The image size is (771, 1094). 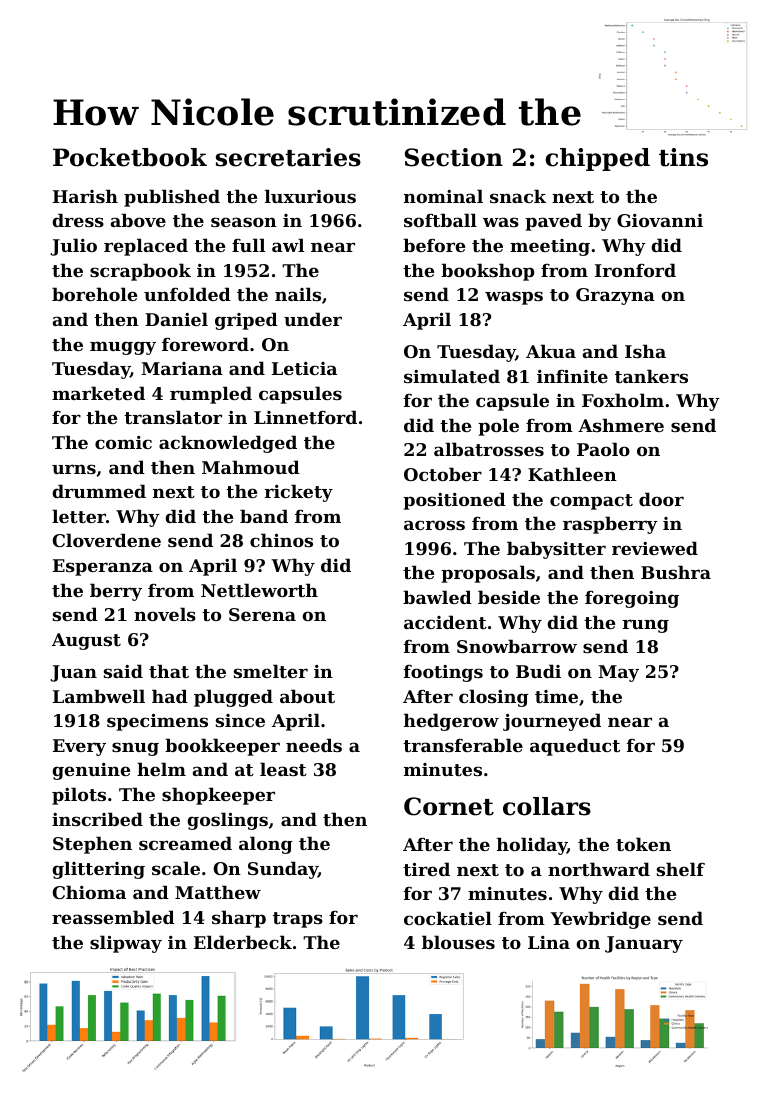 I want to click on secretaries, so click(x=288, y=157).
